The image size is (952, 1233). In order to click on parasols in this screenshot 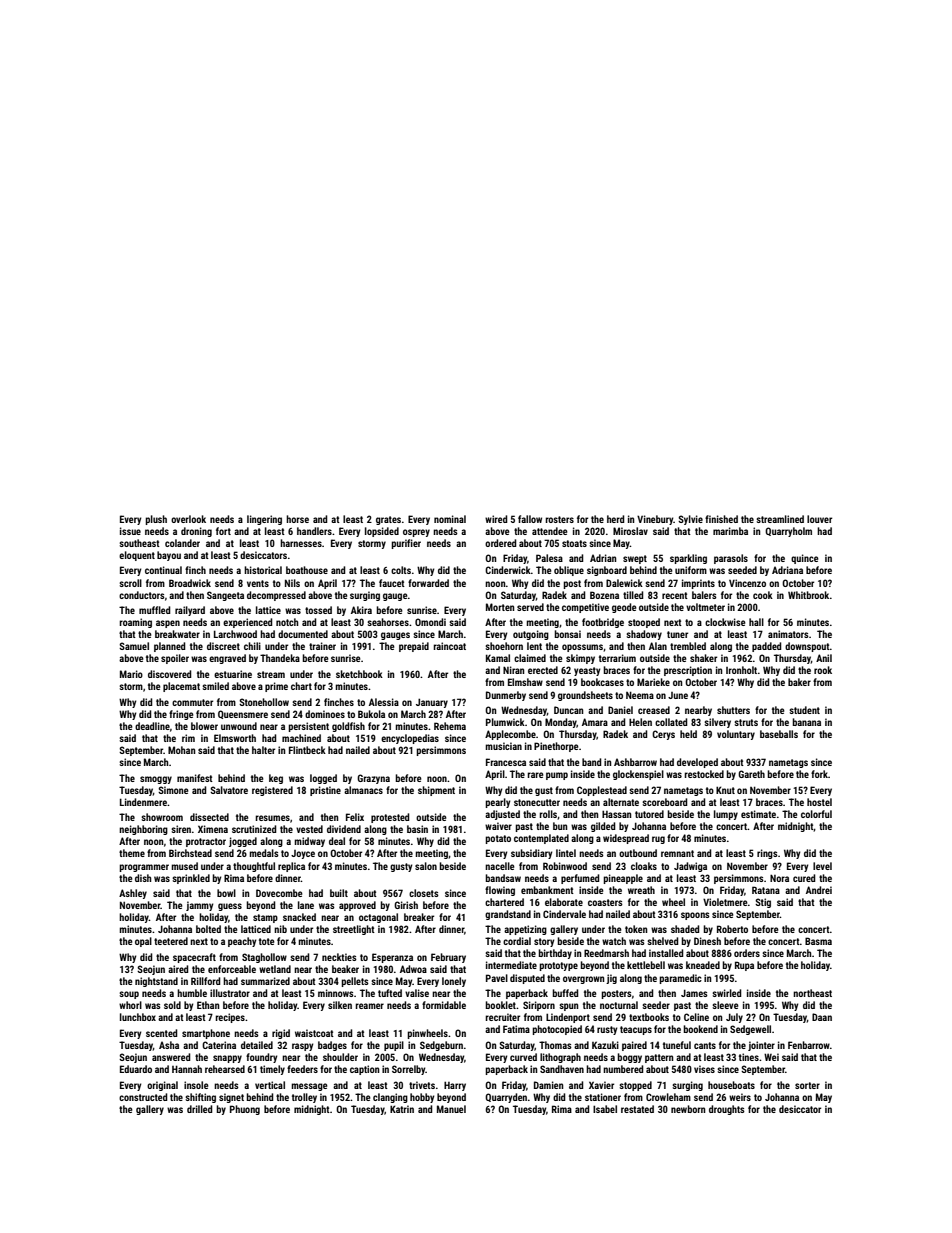, I will do `click(731, 559)`.
